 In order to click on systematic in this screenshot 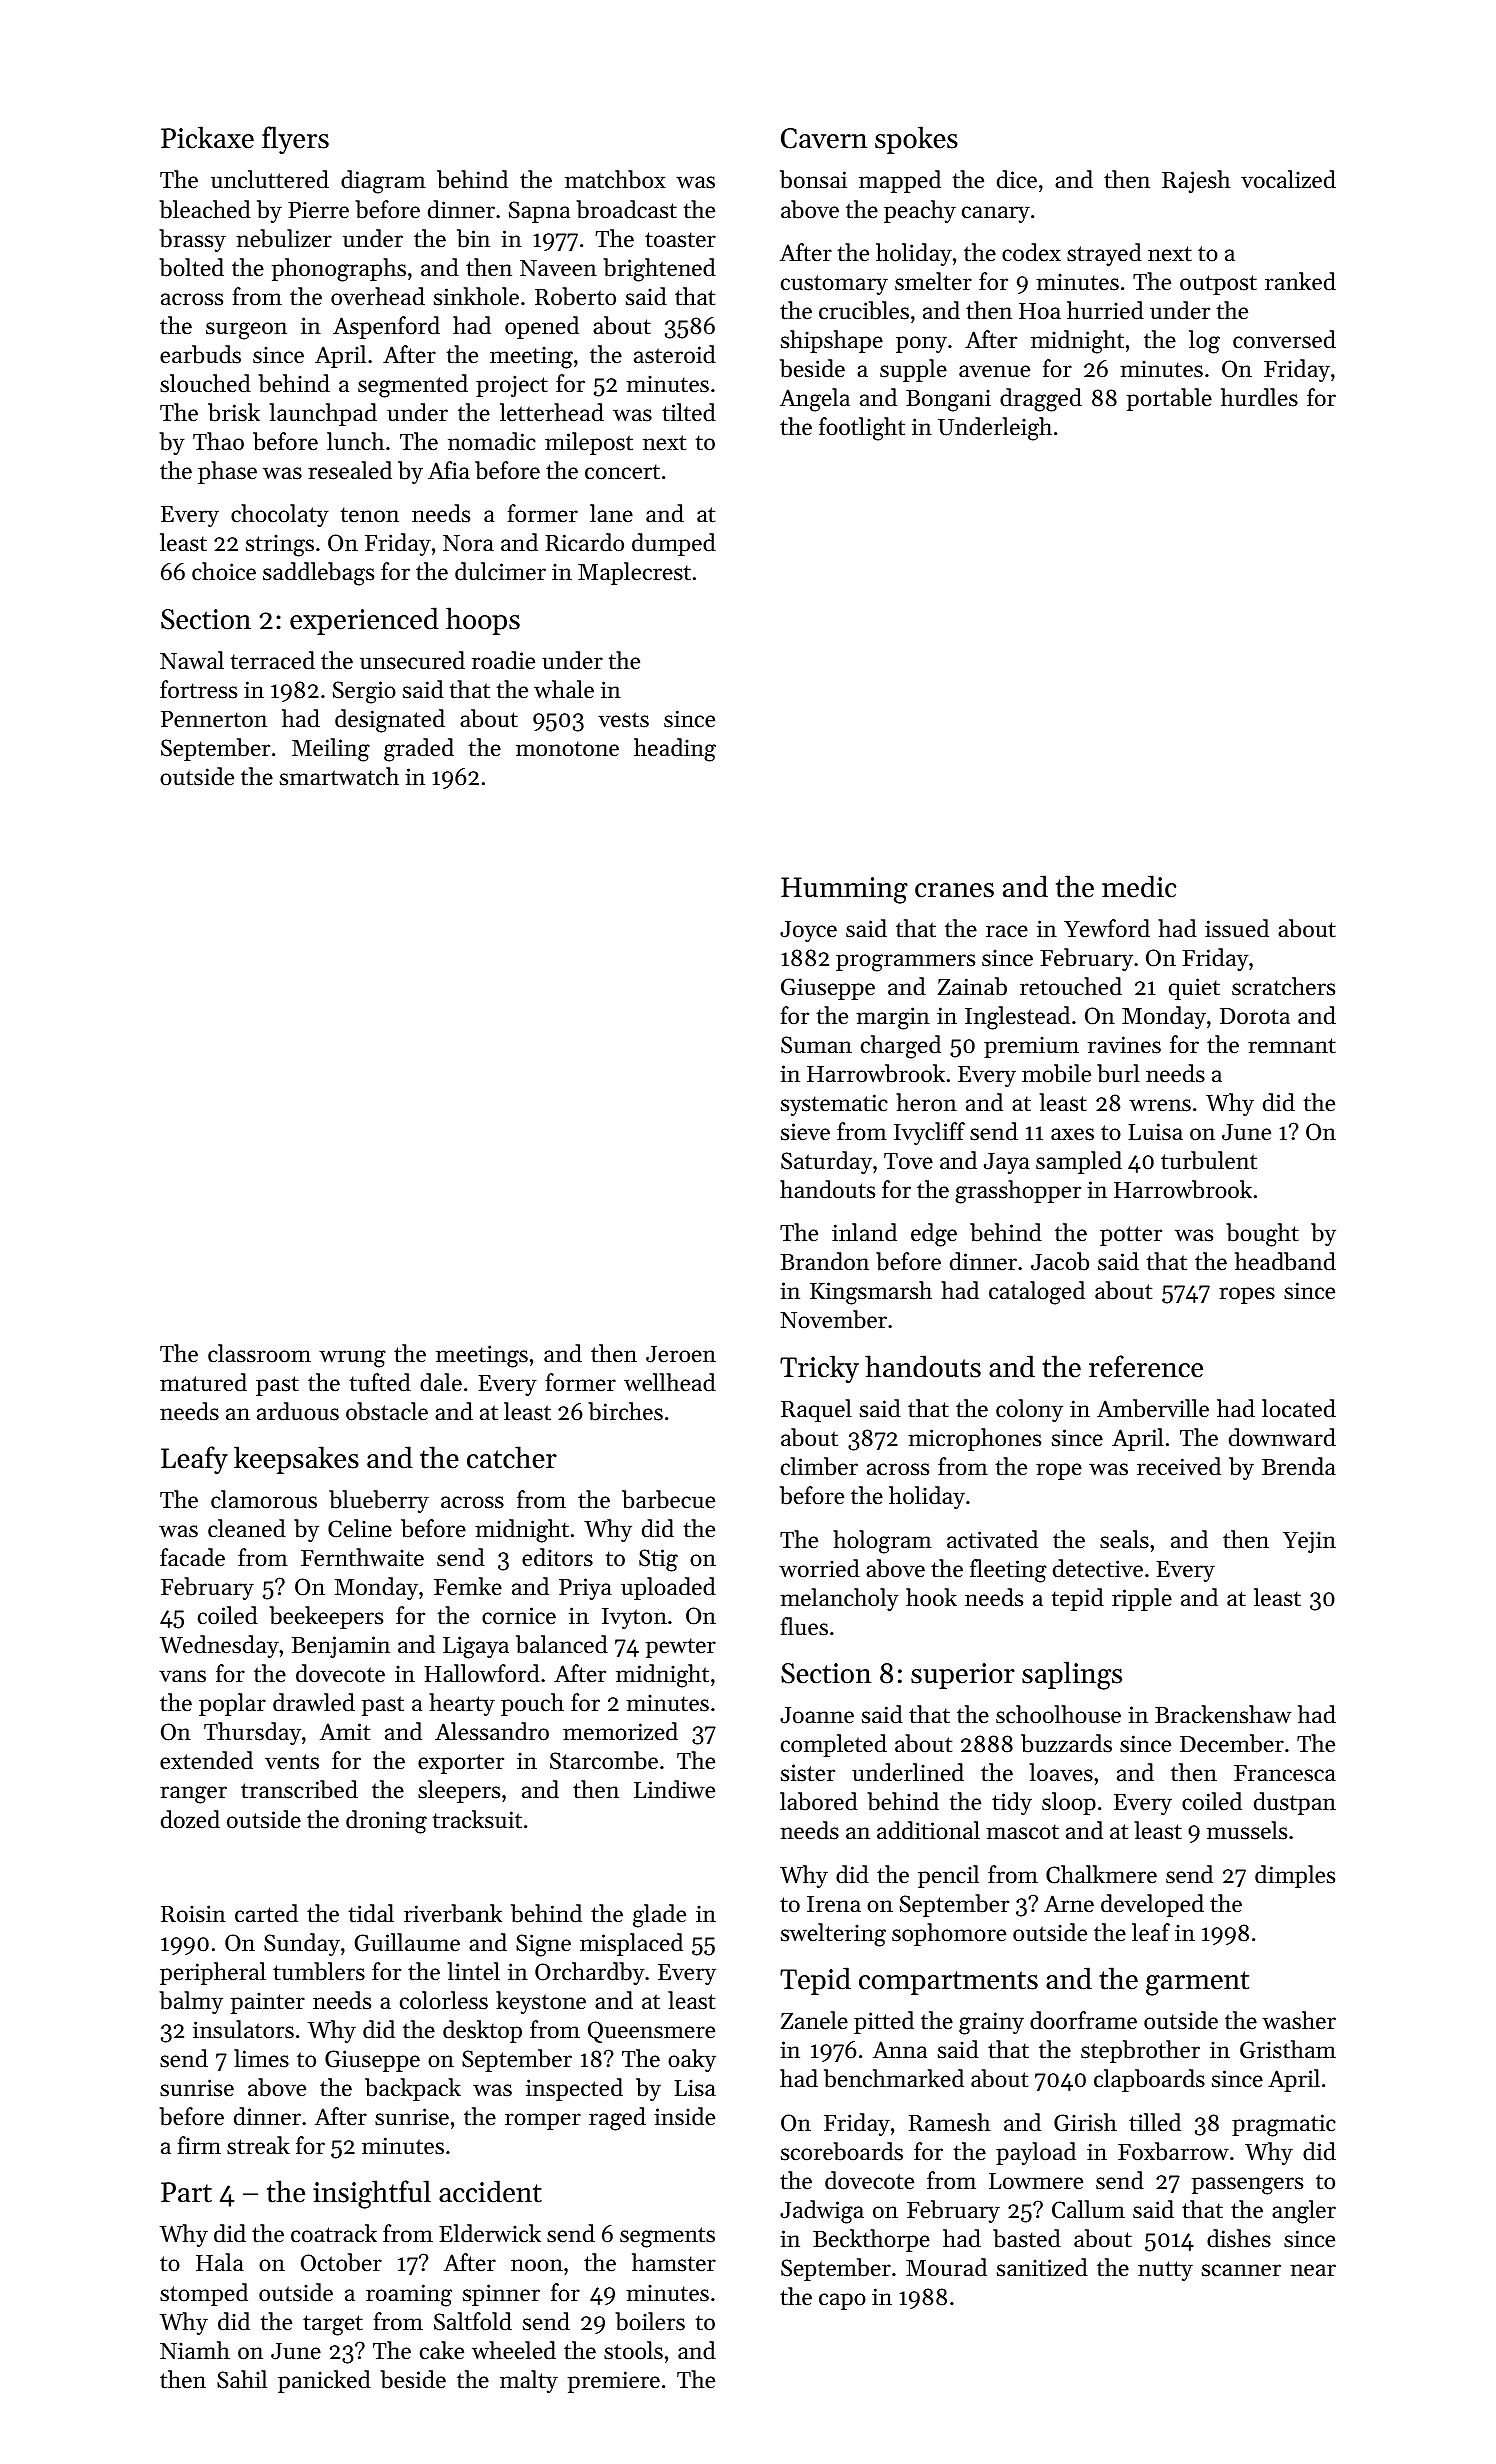, I will do `click(834, 1105)`.
